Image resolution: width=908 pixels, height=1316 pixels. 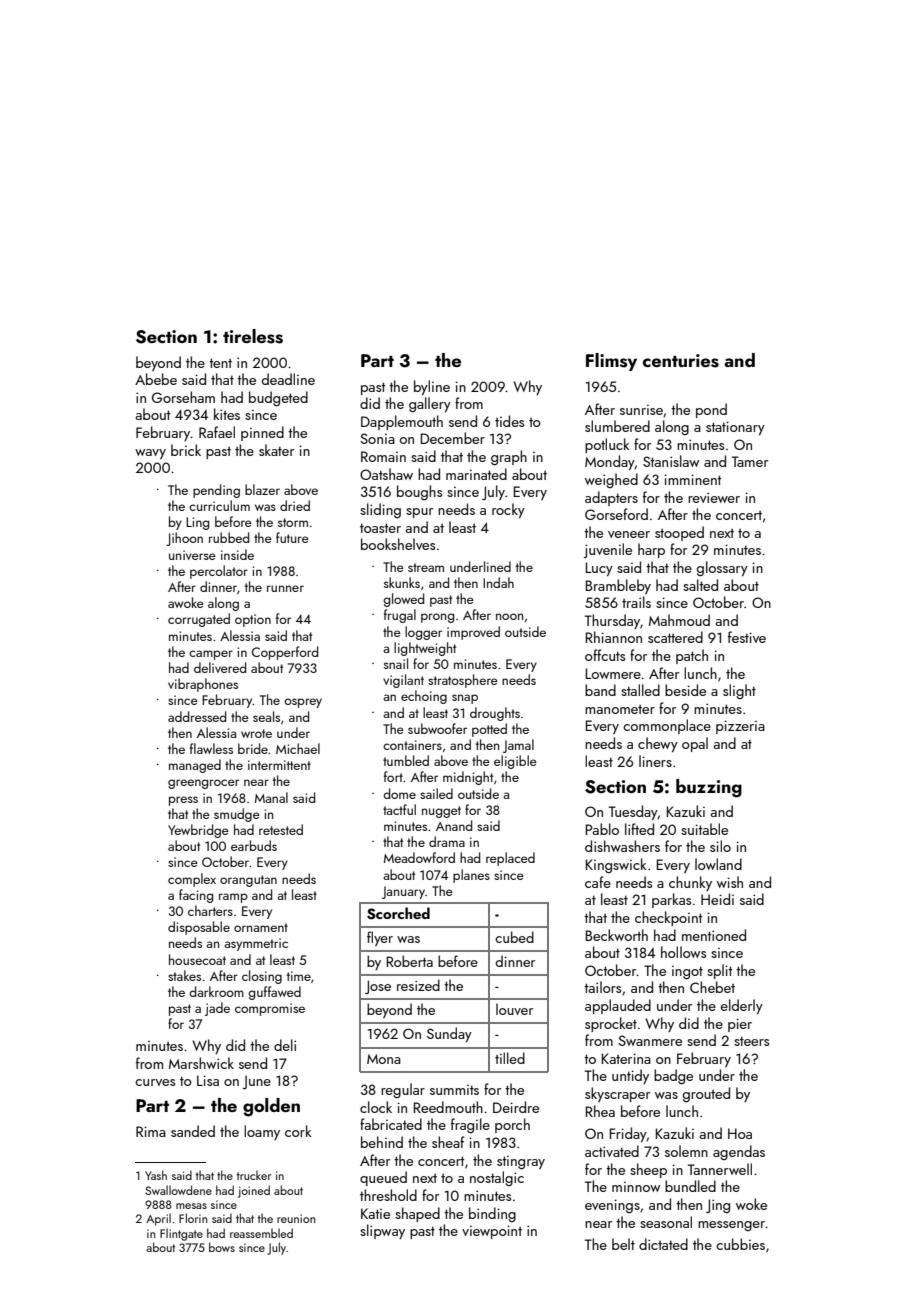 What do you see at coordinates (611, 362) in the document?
I see `Flimsy` at bounding box center [611, 362].
